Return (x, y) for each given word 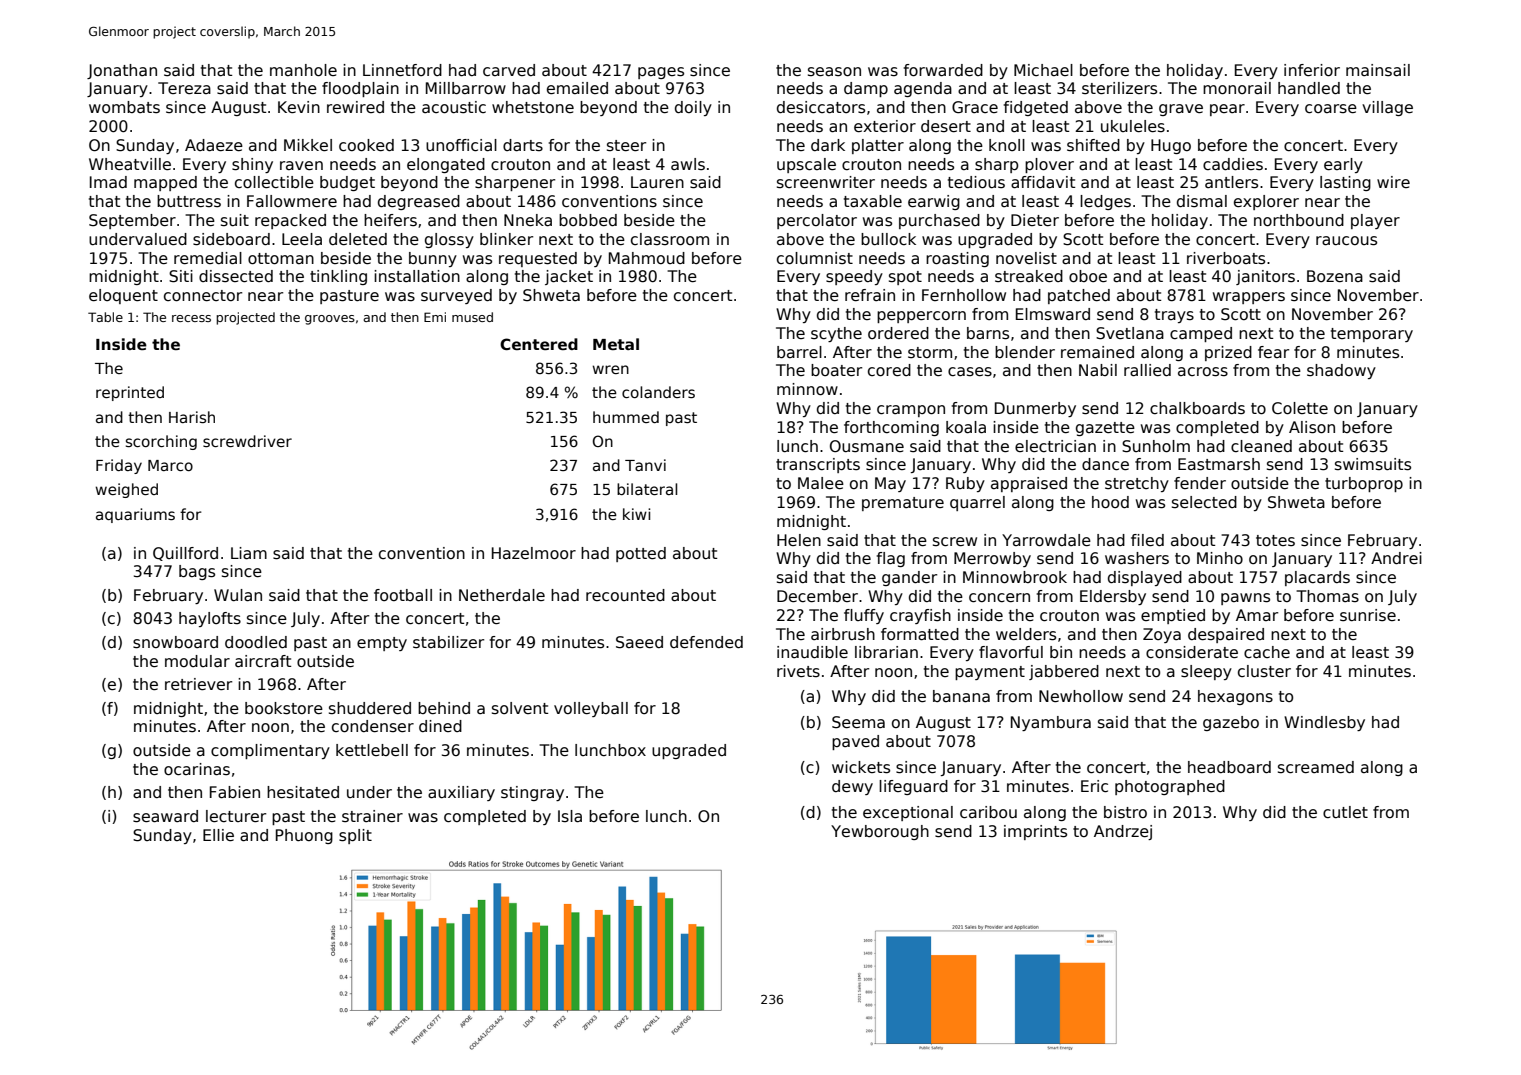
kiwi (636, 514)
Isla (570, 816)
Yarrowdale (1046, 540)
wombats (124, 107)
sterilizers (1119, 88)
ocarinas (197, 769)
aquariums (135, 515)
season (834, 72)
